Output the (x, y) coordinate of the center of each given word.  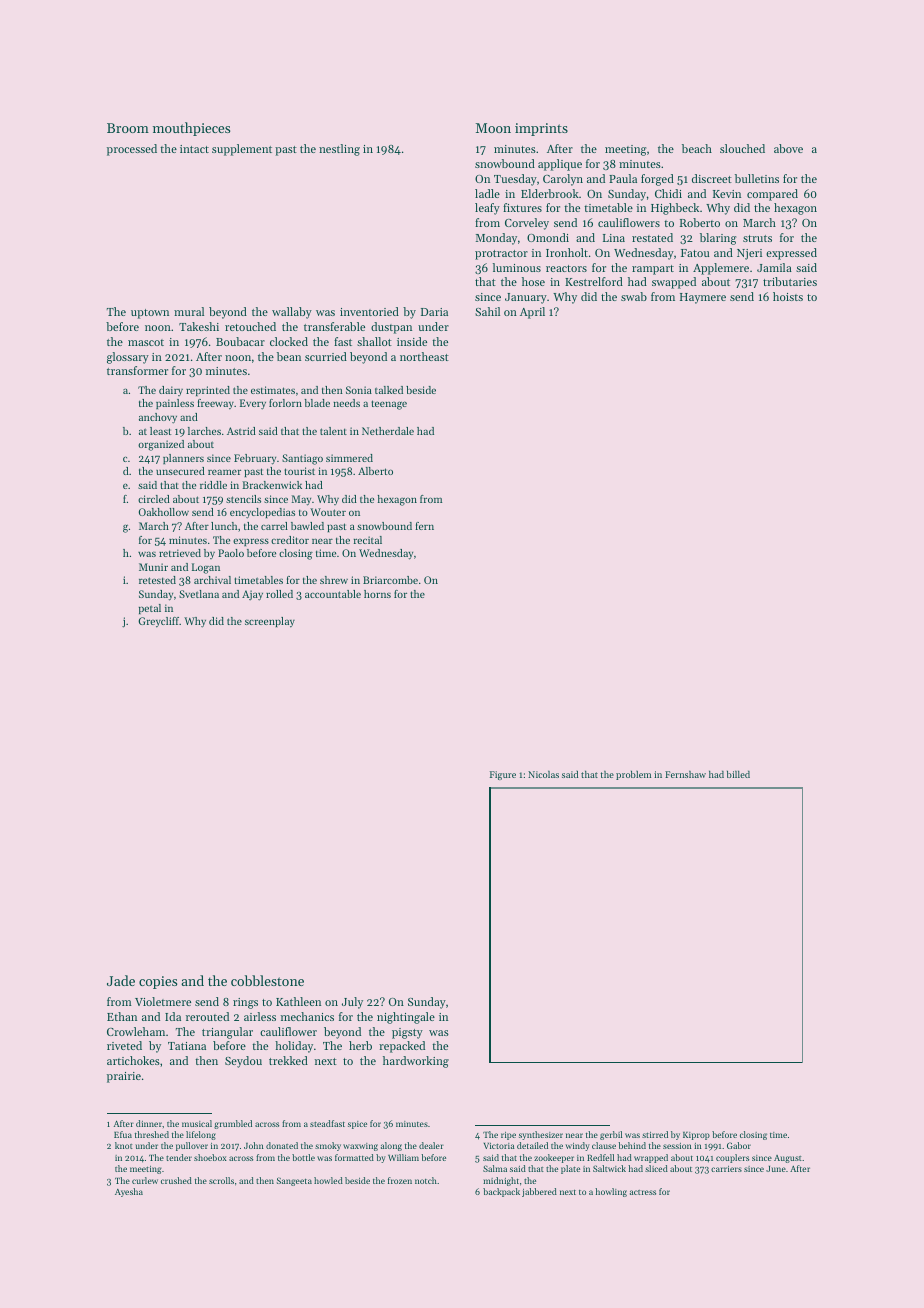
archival (212, 580)
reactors (566, 268)
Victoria (499, 1146)
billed (738, 774)
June (776, 1169)
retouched (250, 326)
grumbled (233, 1124)
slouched (742, 148)
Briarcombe (390, 580)
